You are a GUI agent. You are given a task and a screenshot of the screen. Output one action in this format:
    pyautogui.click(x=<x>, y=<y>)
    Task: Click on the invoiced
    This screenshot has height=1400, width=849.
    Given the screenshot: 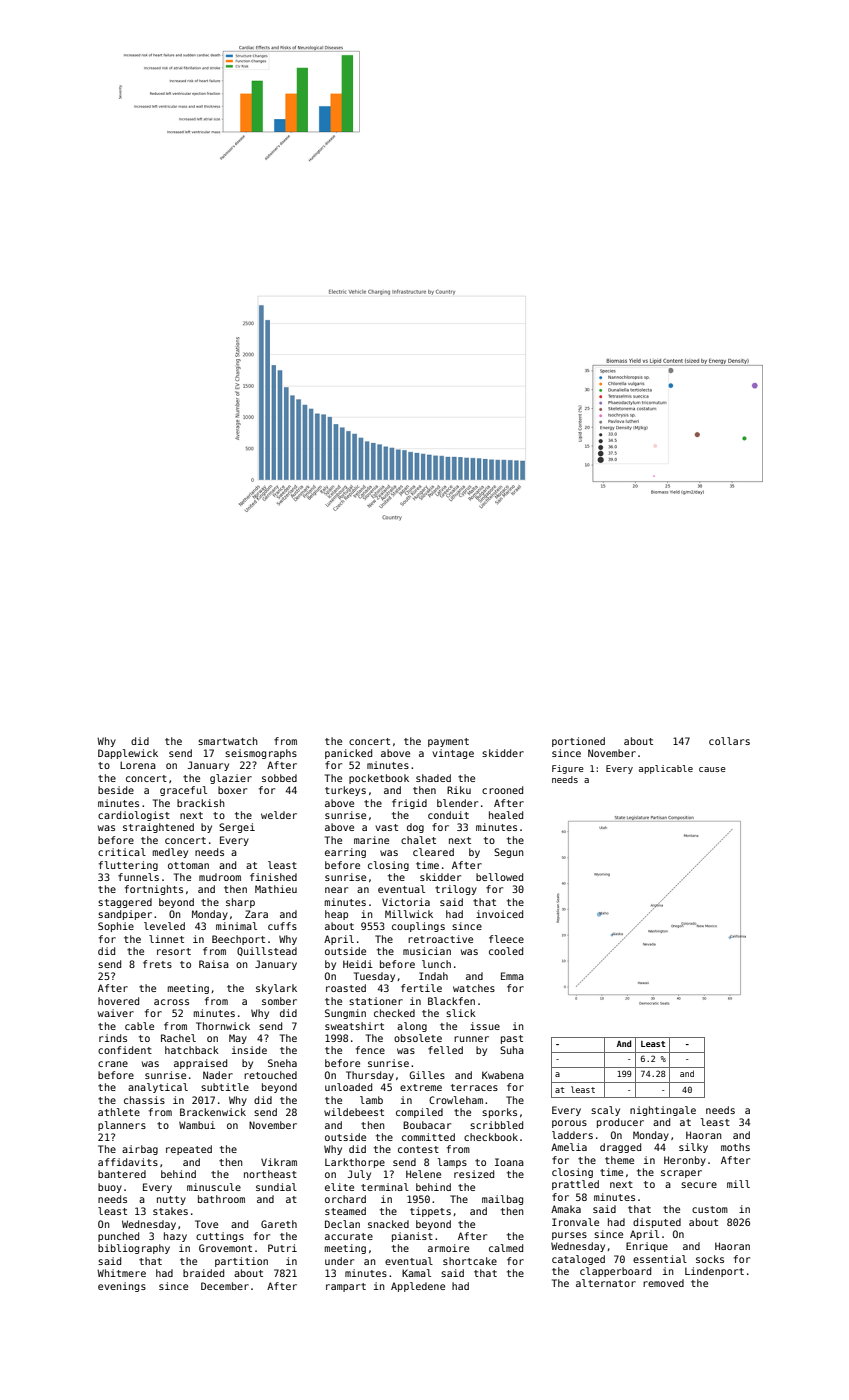 What is the action you would take?
    pyautogui.click(x=499, y=914)
